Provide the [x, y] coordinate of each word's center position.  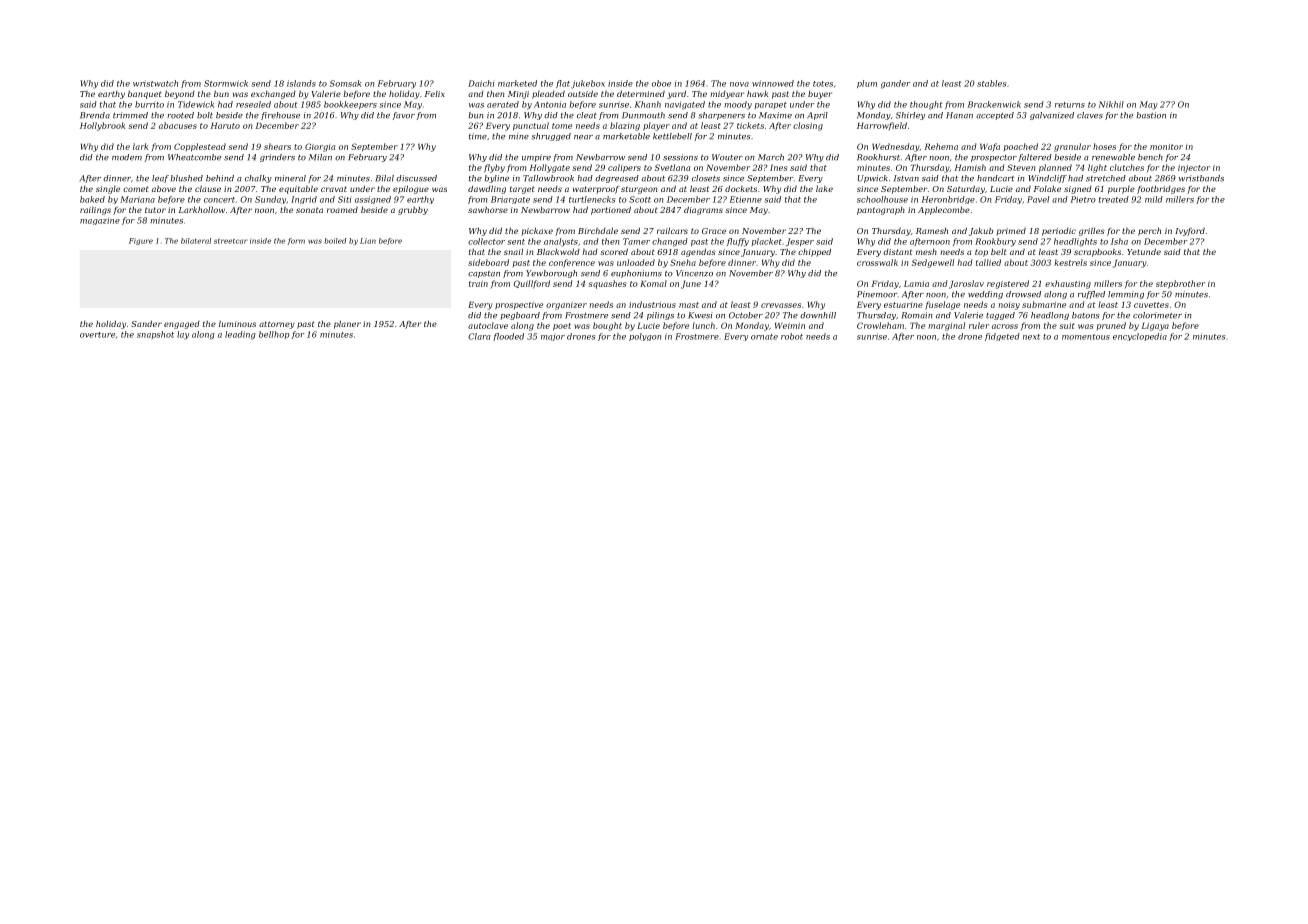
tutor [155, 210]
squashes [607, 284]
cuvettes [1151, 305]
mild [1154, 199]
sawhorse [488, 210]
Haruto [225, 125]
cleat [587, 115]
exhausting [1068, 284]
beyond [180, 94]
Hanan [959, 115]
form [296, 241]
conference [572, 263]
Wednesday [895, 147]
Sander [146, 323]
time [478, 136]
